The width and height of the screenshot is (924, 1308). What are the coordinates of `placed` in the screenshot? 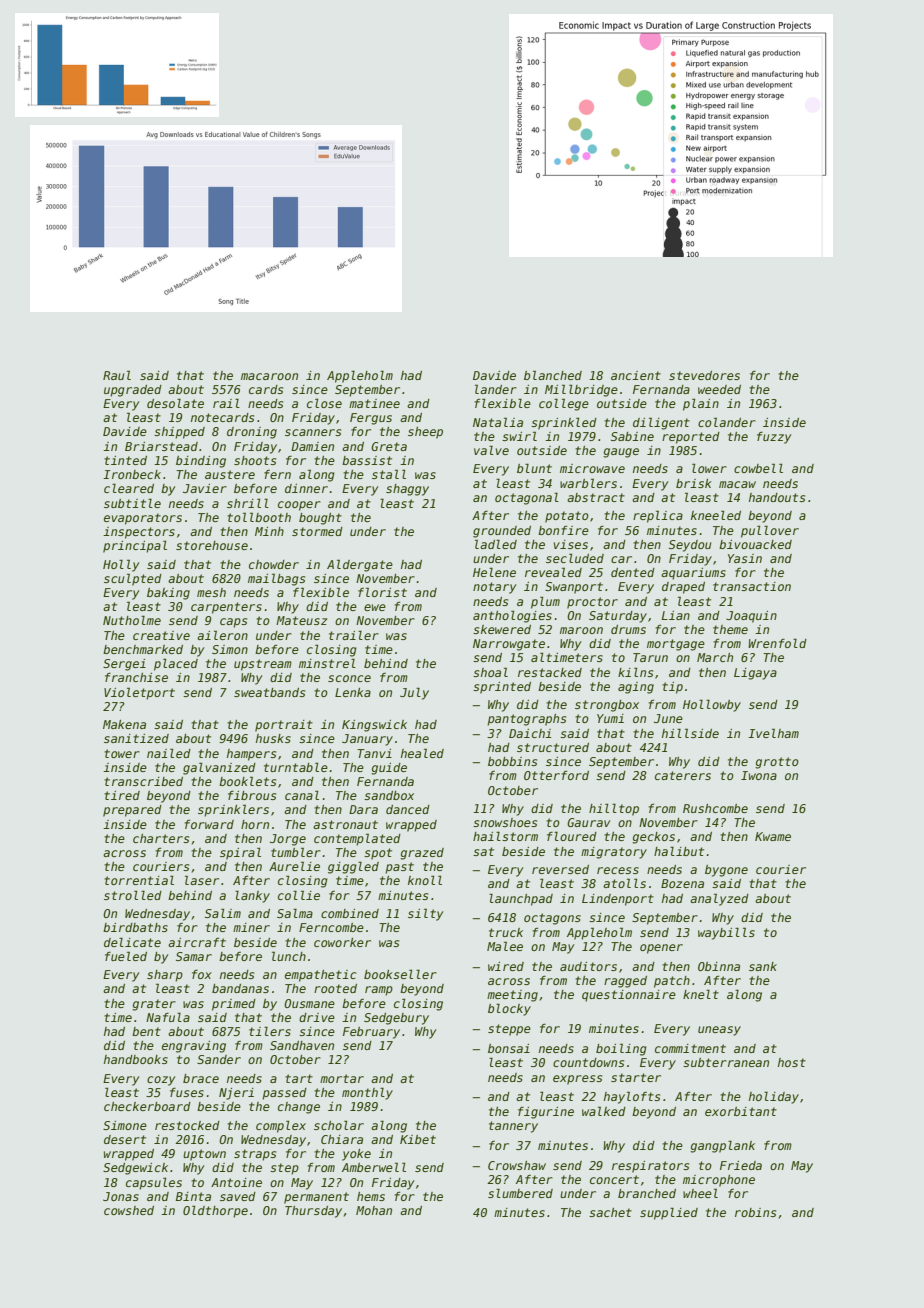 It's located at (176, 664).
